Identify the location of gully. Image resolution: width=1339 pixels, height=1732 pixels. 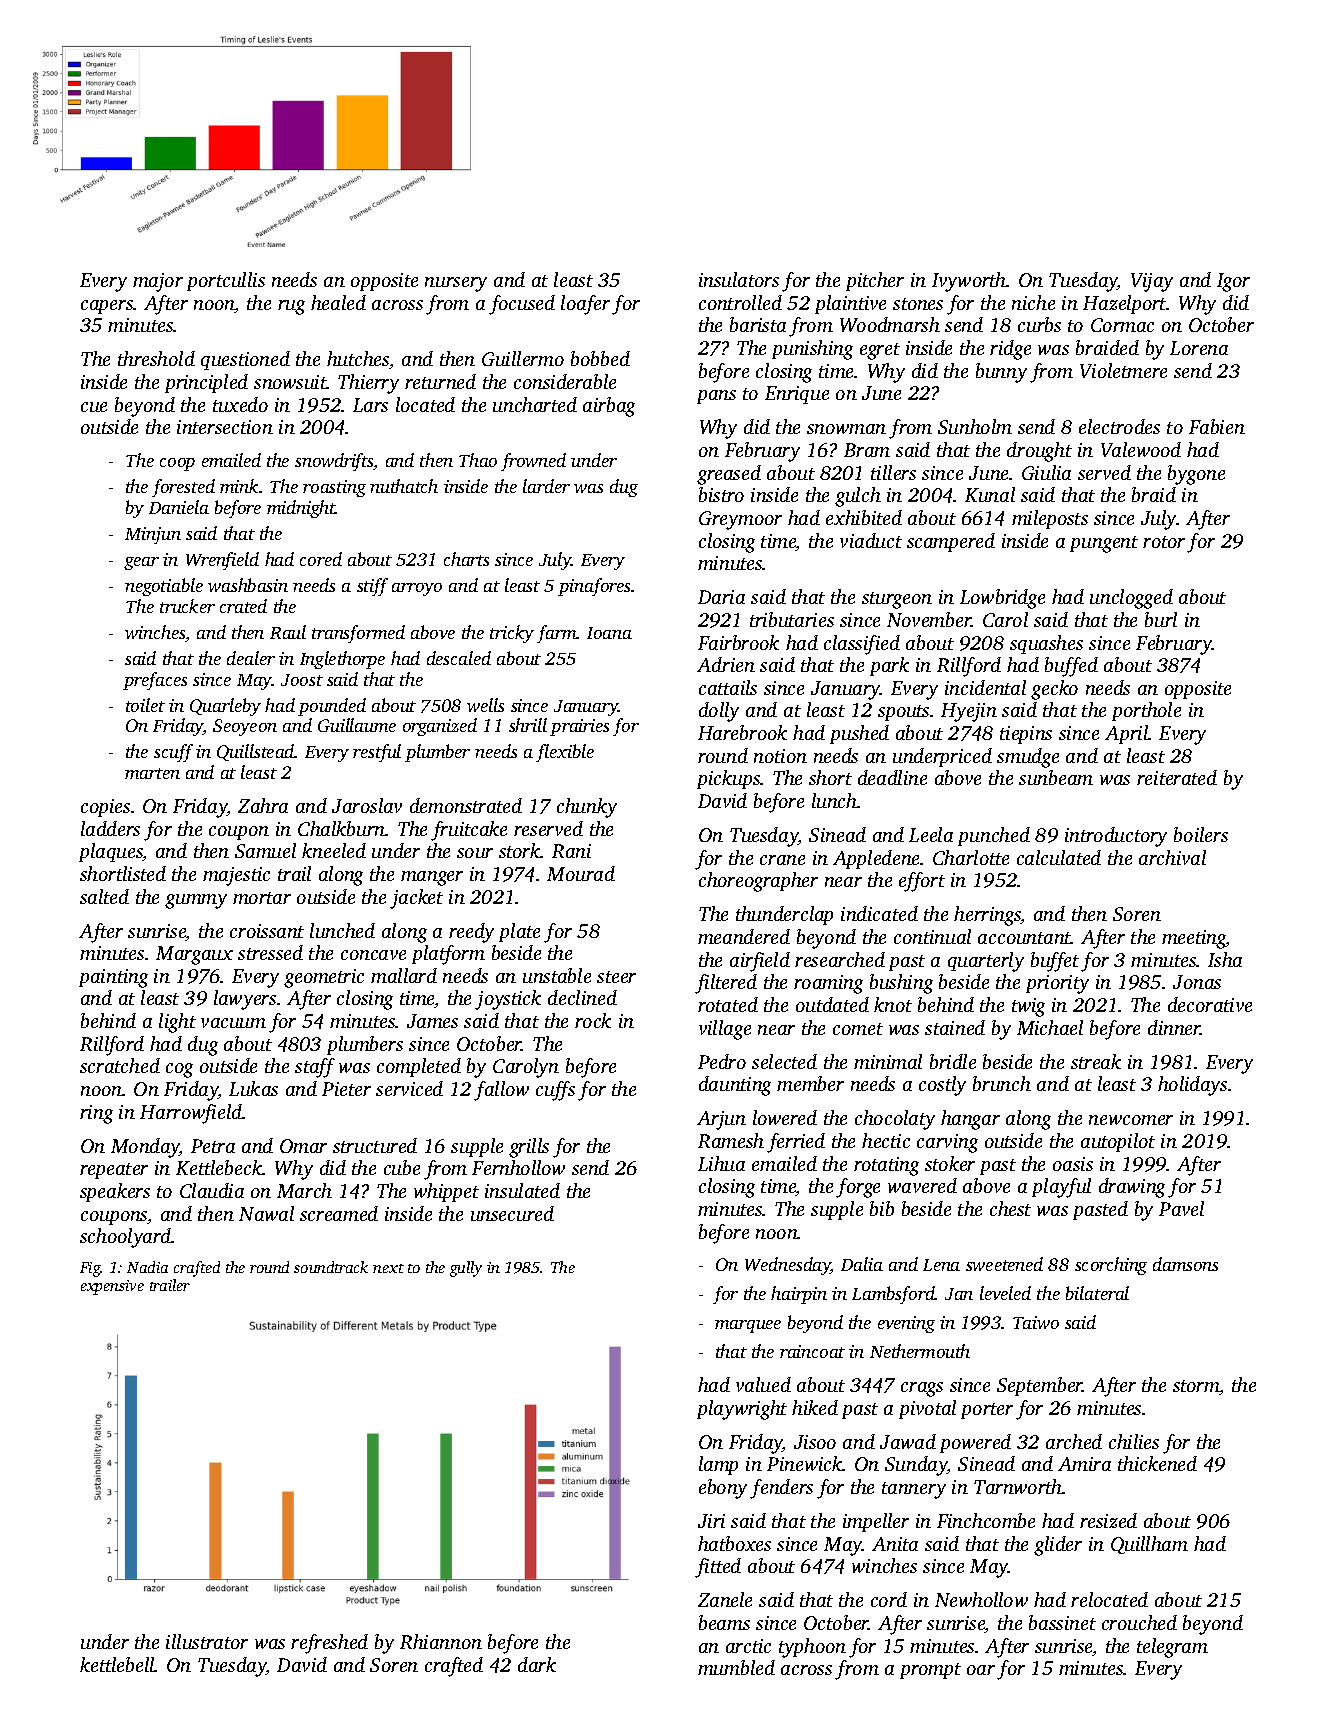
(466, 1269).
